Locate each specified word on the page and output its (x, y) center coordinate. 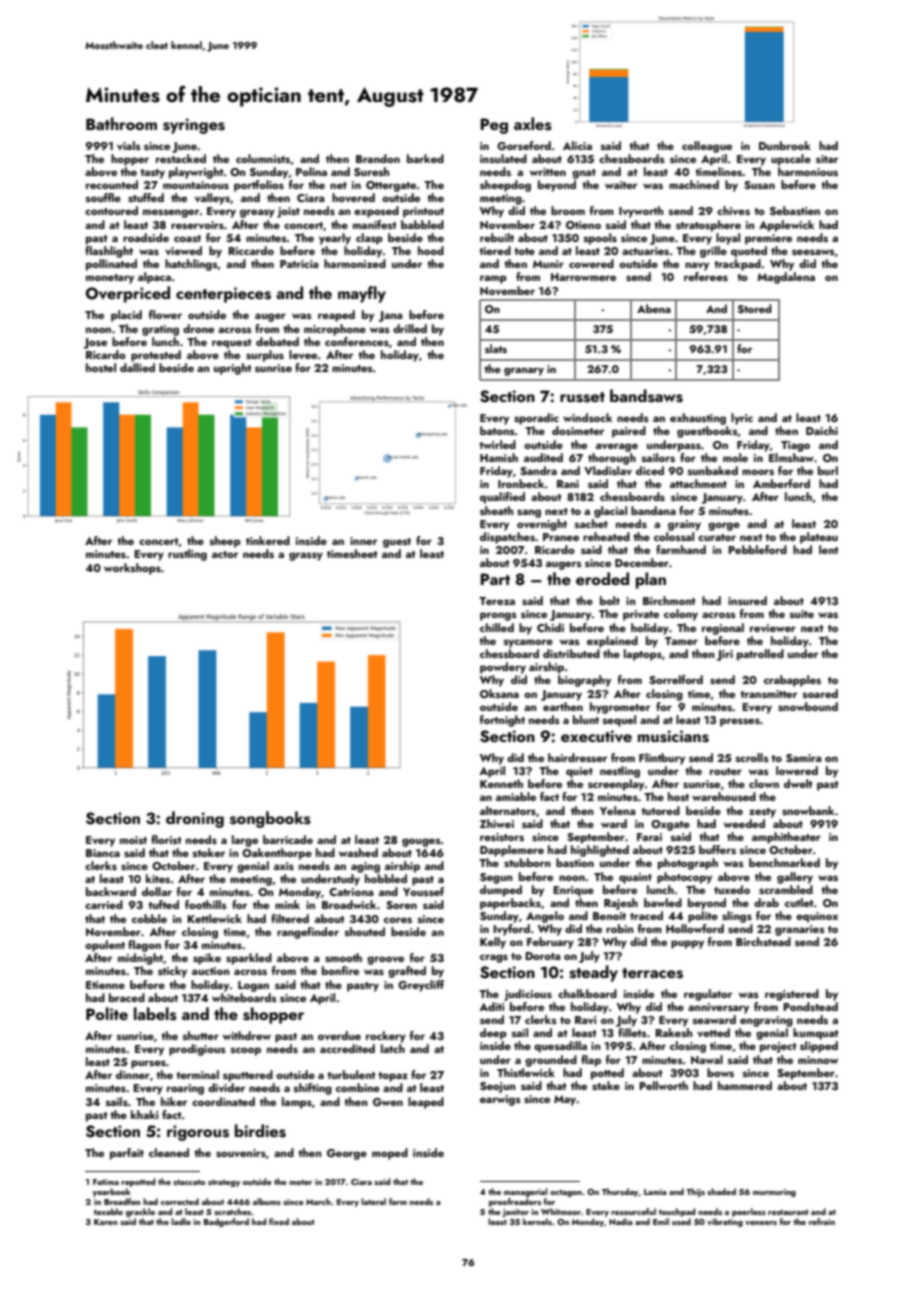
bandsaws (646, 396)
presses (740, 722)
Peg (494, 126)
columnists (263, 158)
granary (524, 372)
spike (207, 959)
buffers (717, 849)
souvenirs (241, 1153)
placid (126, 316)
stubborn (527, 862)
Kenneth (501, 783)
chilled (497, 627)
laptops (643, 655)
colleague (707, 147)
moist (133, 840)
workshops (132, 569)
